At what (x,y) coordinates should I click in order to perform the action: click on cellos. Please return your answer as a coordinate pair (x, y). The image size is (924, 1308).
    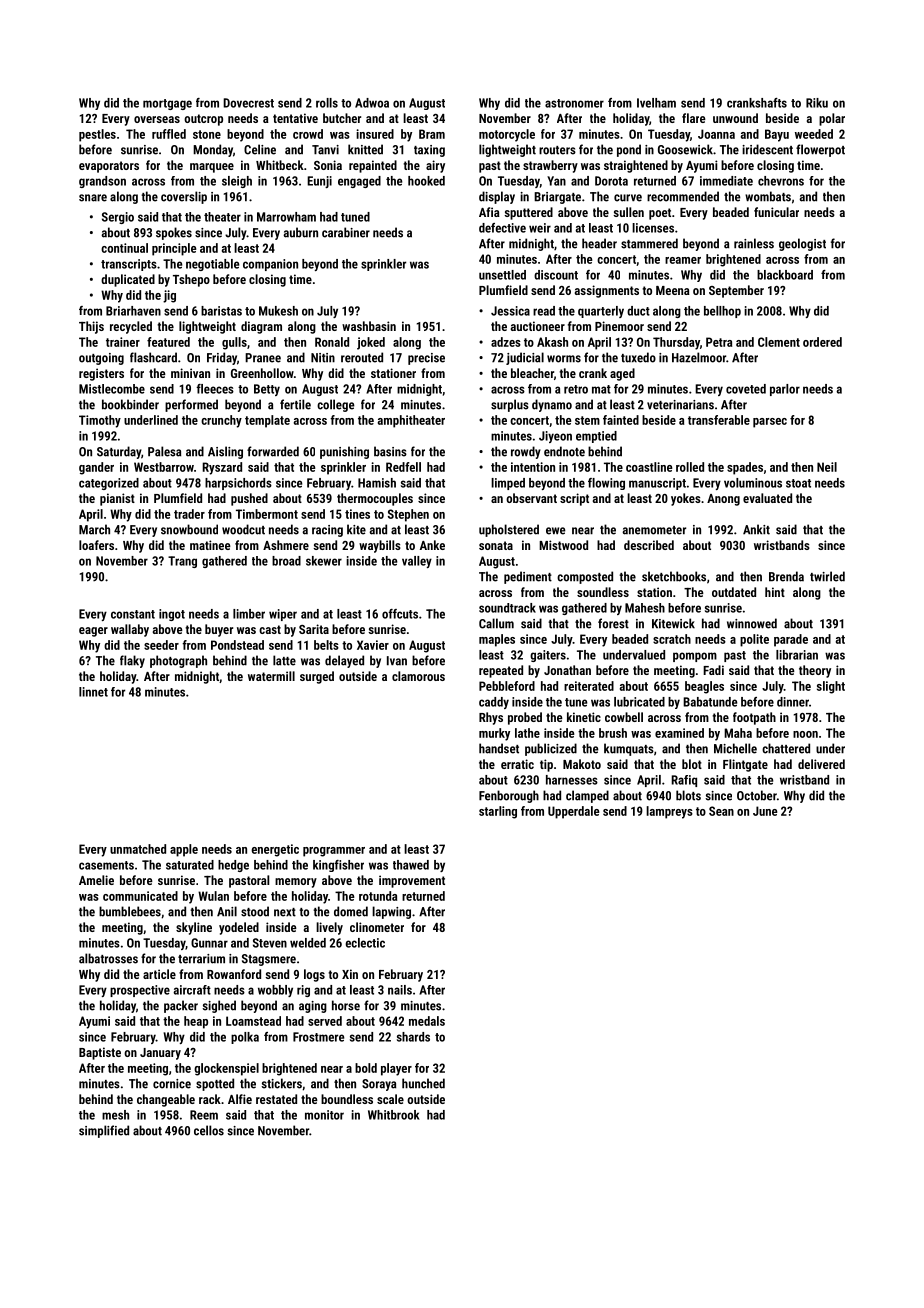
    Looking at the image, I should click on (209, 1130).
